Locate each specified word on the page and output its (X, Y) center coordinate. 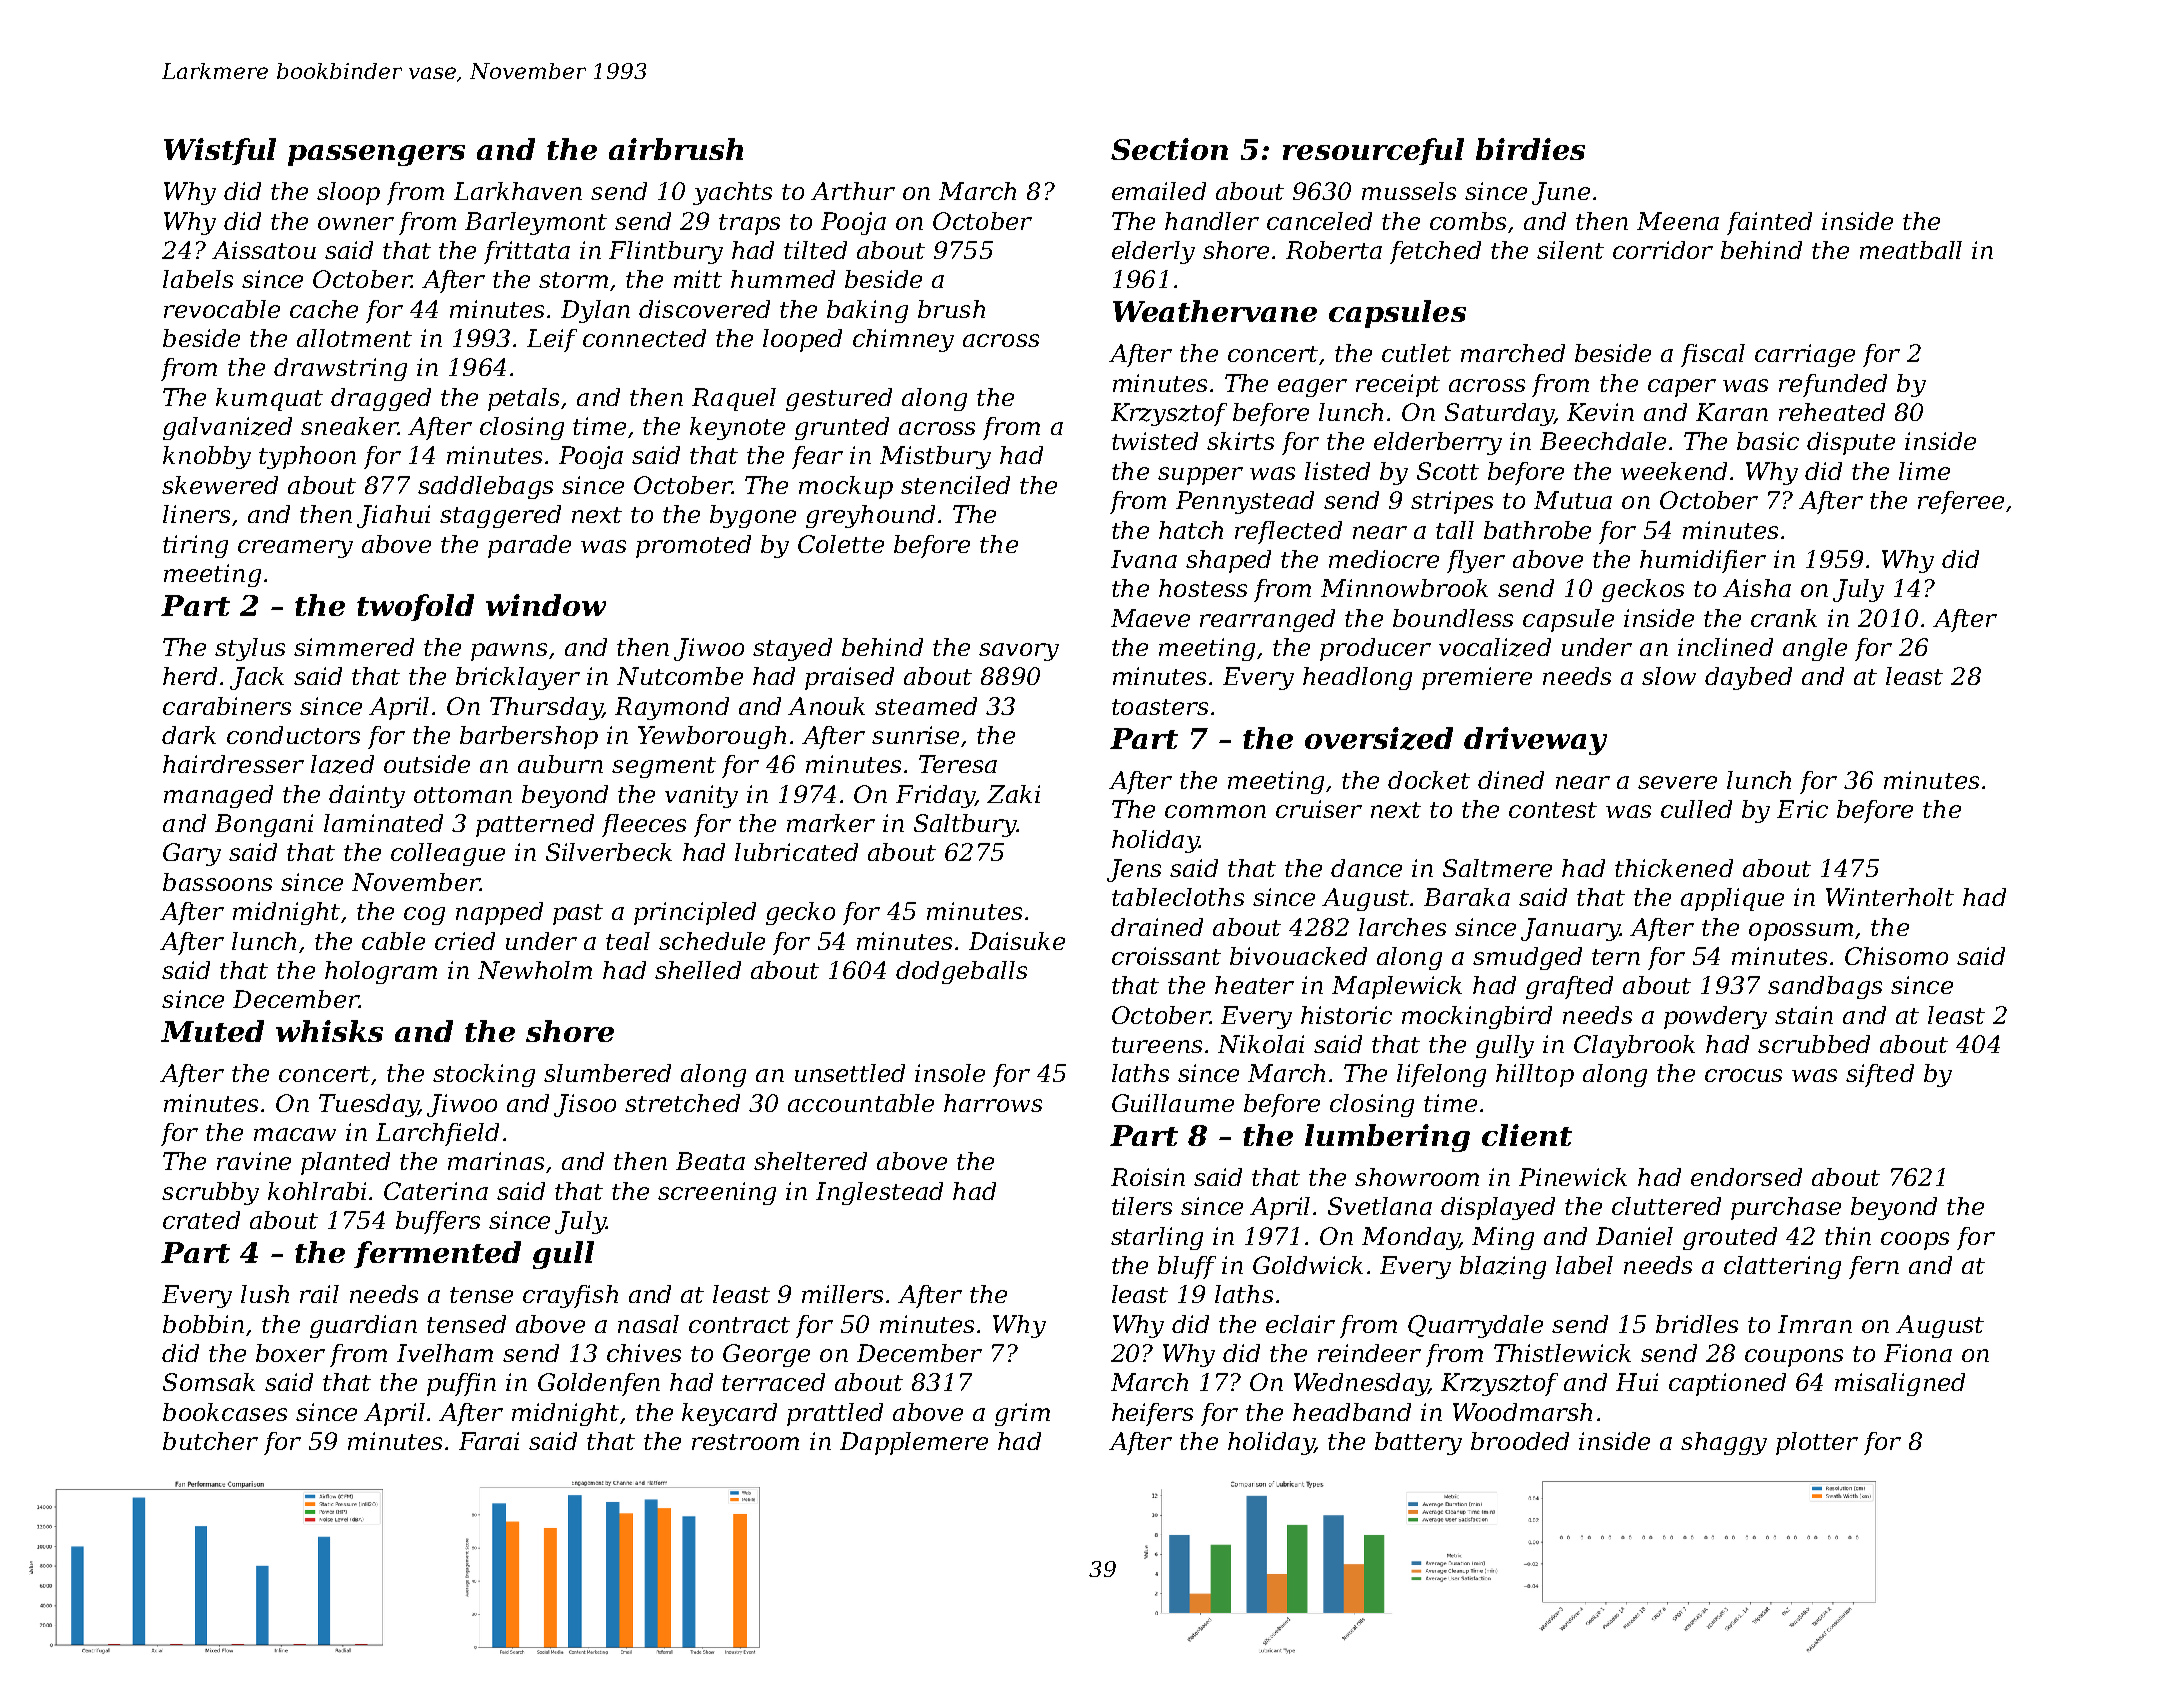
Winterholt (1890, 897)
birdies (1530, 149)
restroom (745, 1442)
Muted (212, 1031)
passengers (376, 155)
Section (1169, 149)
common (1215, 811)
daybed (1748, 678)
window (546, 605)
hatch (1191, 530)
